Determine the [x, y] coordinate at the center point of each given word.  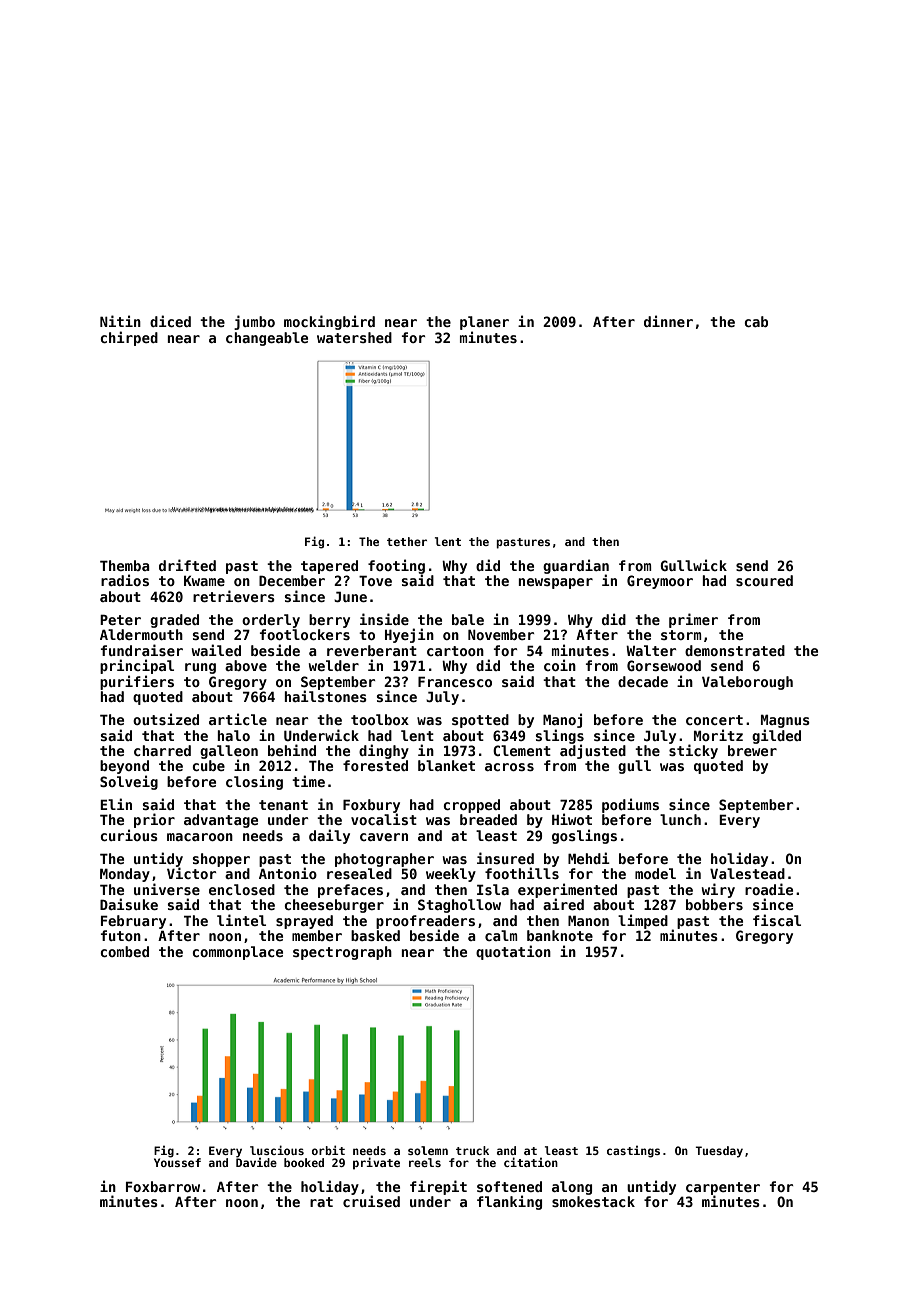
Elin [116, 804]
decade [643, 681]
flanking [509, 1202]
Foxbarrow [163, 1186]
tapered [329, 567]
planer [484, 323]
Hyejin [409, 635]
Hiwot [572, 819]
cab [756, 321]
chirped [129, 338]
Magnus [785, 721]
